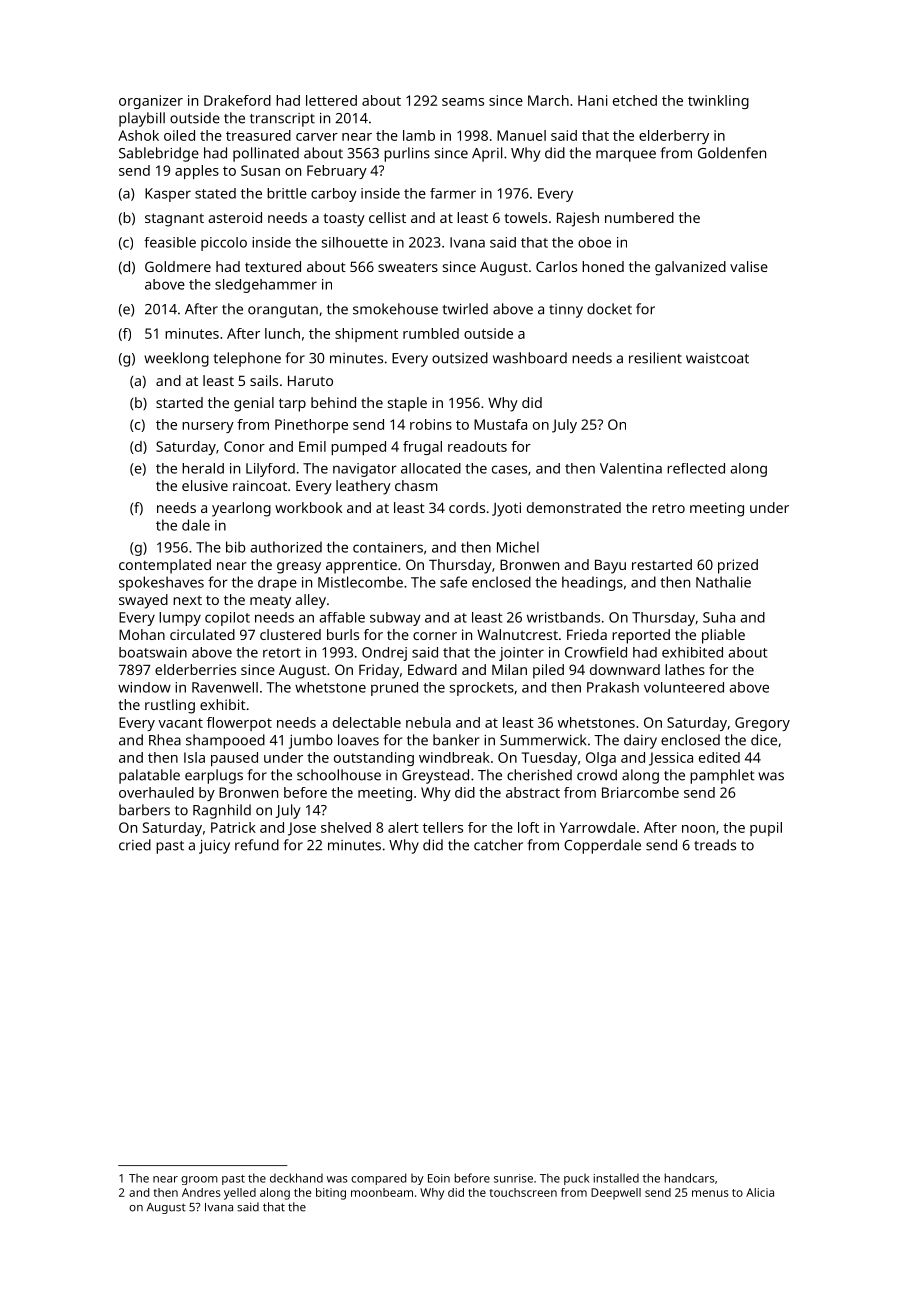  What do you see at coordinates (151, 102) in the screenshot?
I see `organizer` at bounding box center [151, 102].
